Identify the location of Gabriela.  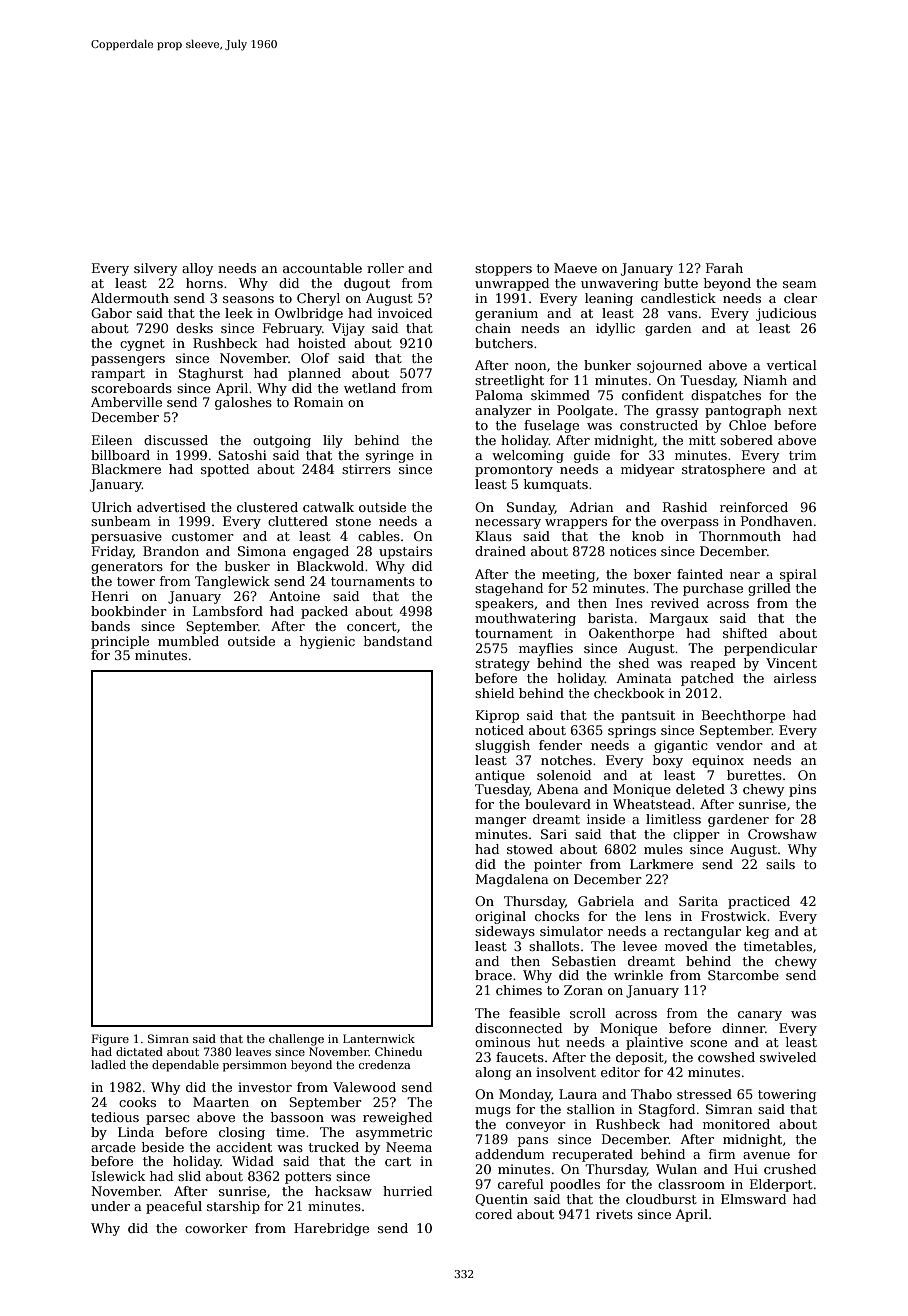
(606, 901).
